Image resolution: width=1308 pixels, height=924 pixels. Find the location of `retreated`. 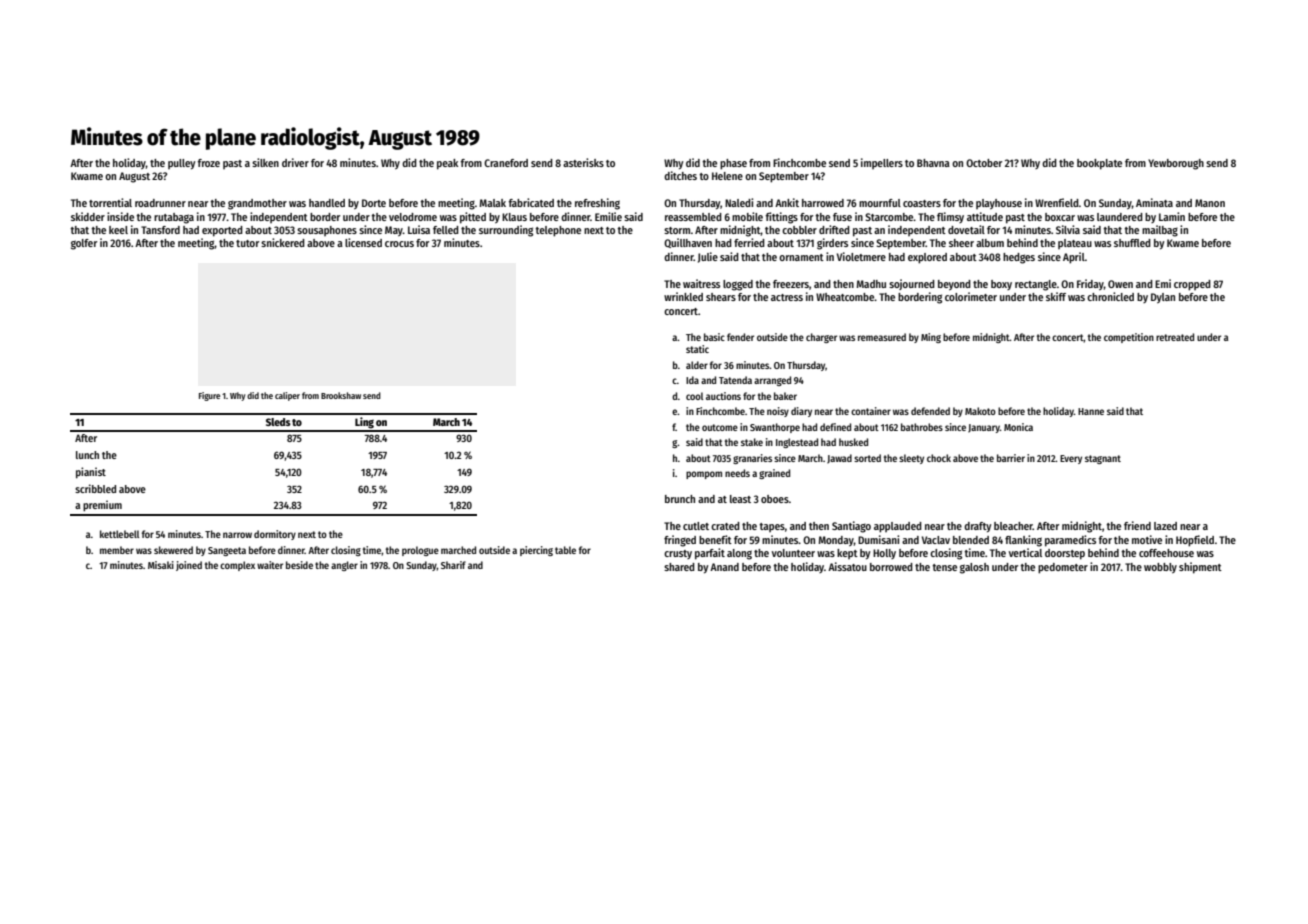

retreated is located at coordinates (1175, 337).
